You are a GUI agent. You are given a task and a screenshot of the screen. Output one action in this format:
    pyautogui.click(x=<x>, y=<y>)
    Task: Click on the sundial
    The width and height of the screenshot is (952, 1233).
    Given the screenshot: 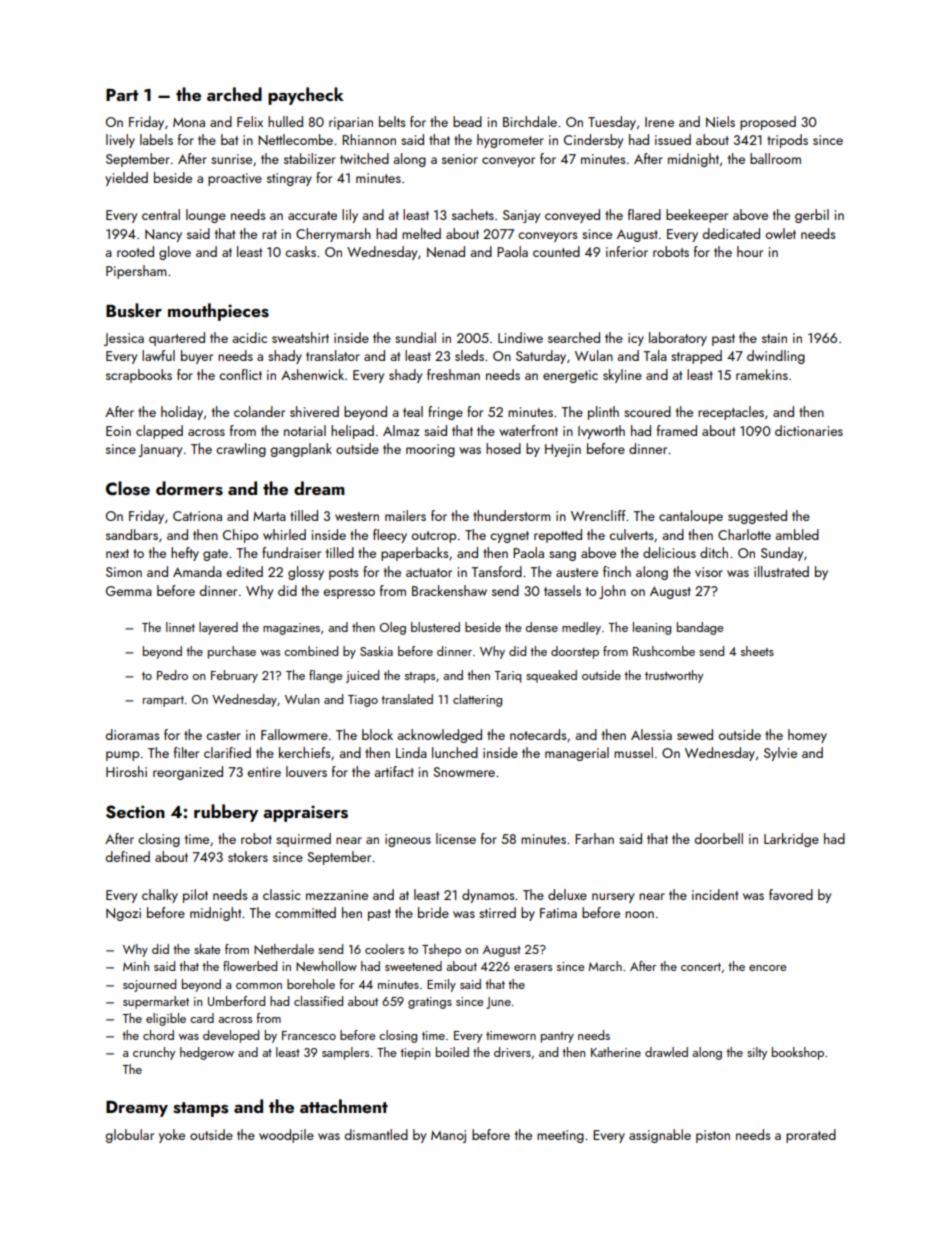 What is the action you would take?
    pyautogui.click(x=415, y=337)
